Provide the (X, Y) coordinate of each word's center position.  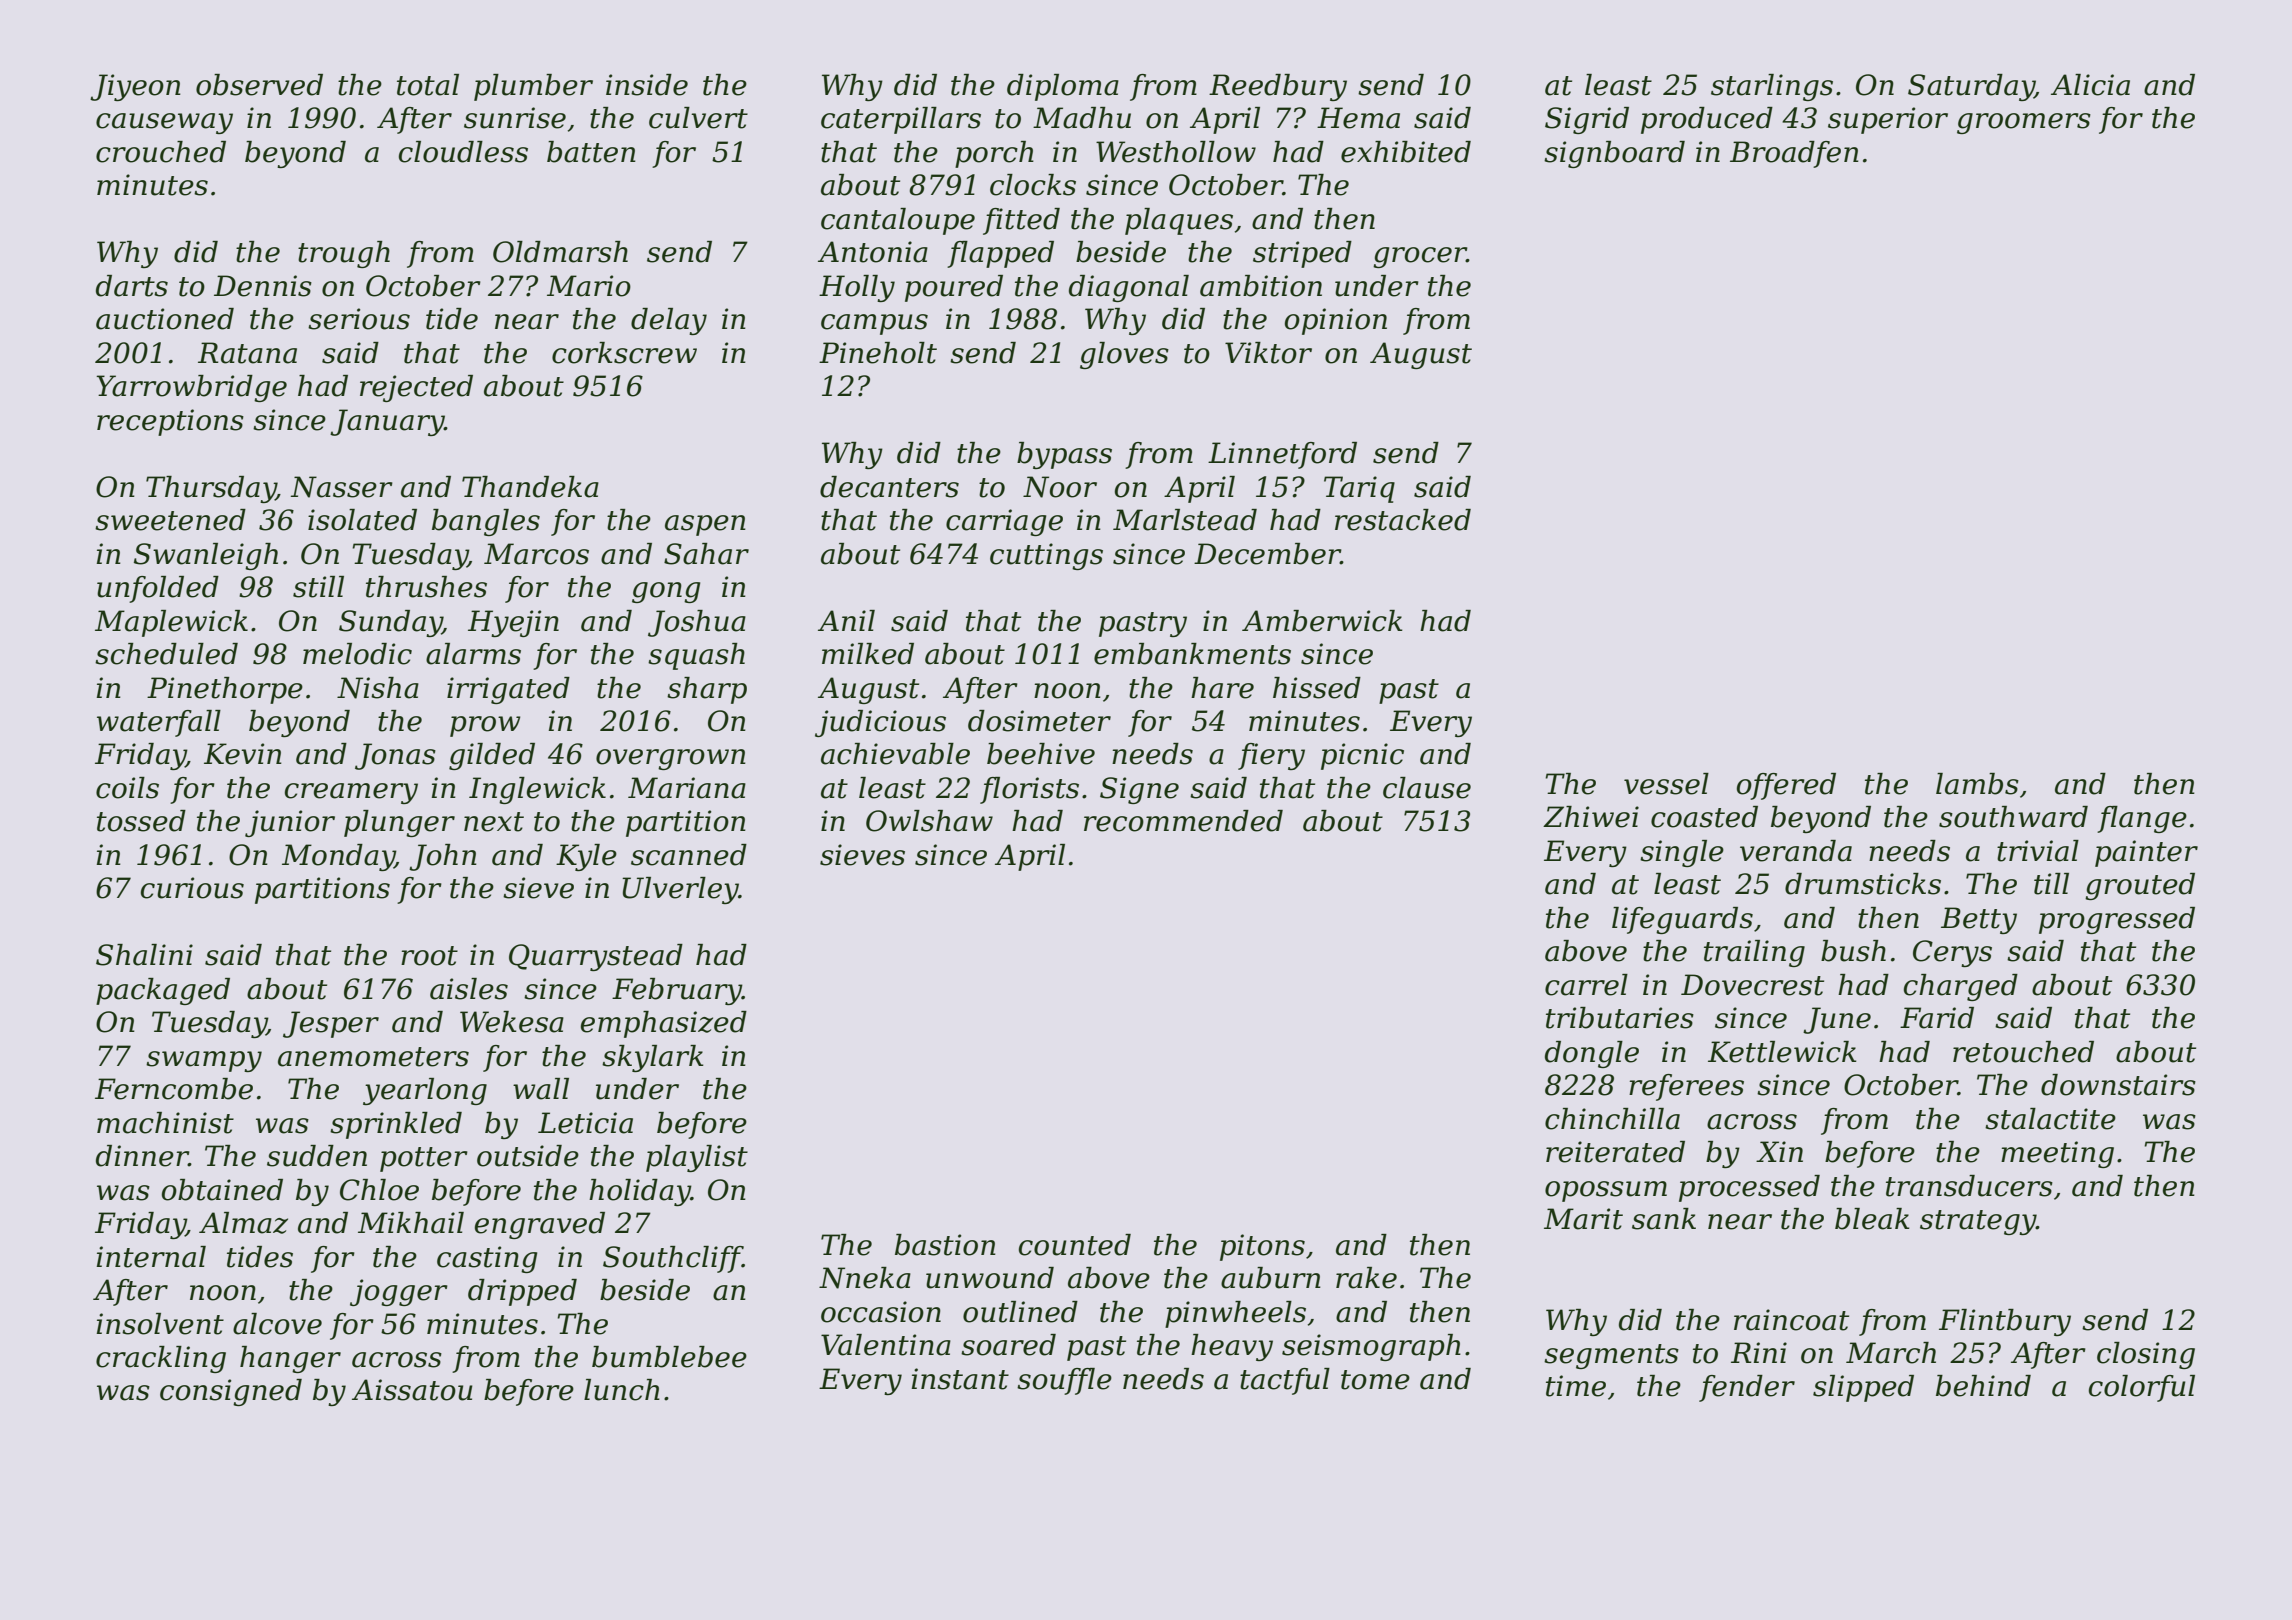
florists (1029, 790)
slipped (1863, 1388)
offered (1786, 786)
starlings (1772, 87)
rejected (416, 388)
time (1576, 1386)
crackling (161, 1359)
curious (192, 888)
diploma (1063, 87)
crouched (161, 152)
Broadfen (1794, 154)
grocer (1420, 257)
